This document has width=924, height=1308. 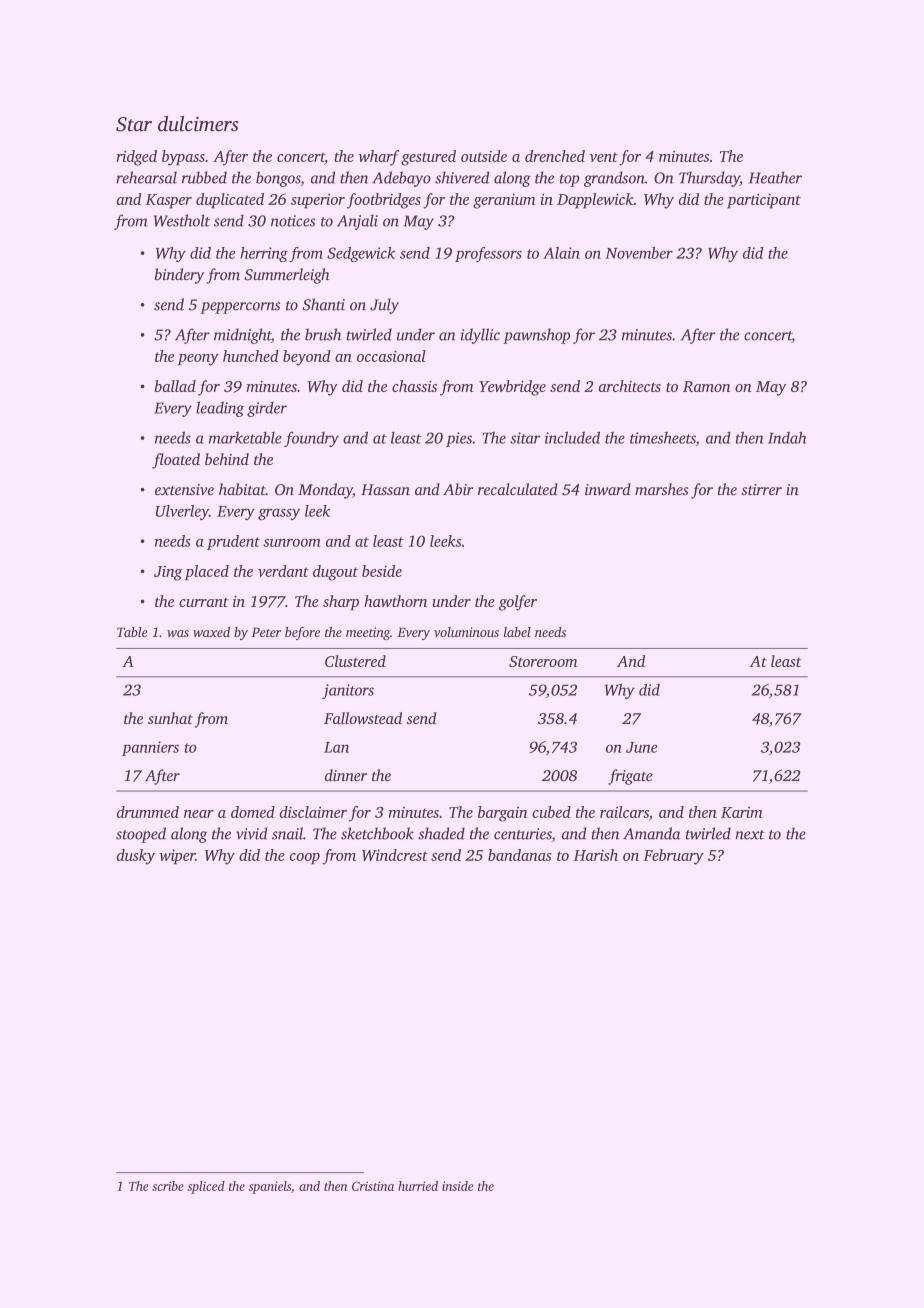 What do you see at coordinates (466, 632) in the document?
I see `voluminous` at bounding box center [466, 632].
